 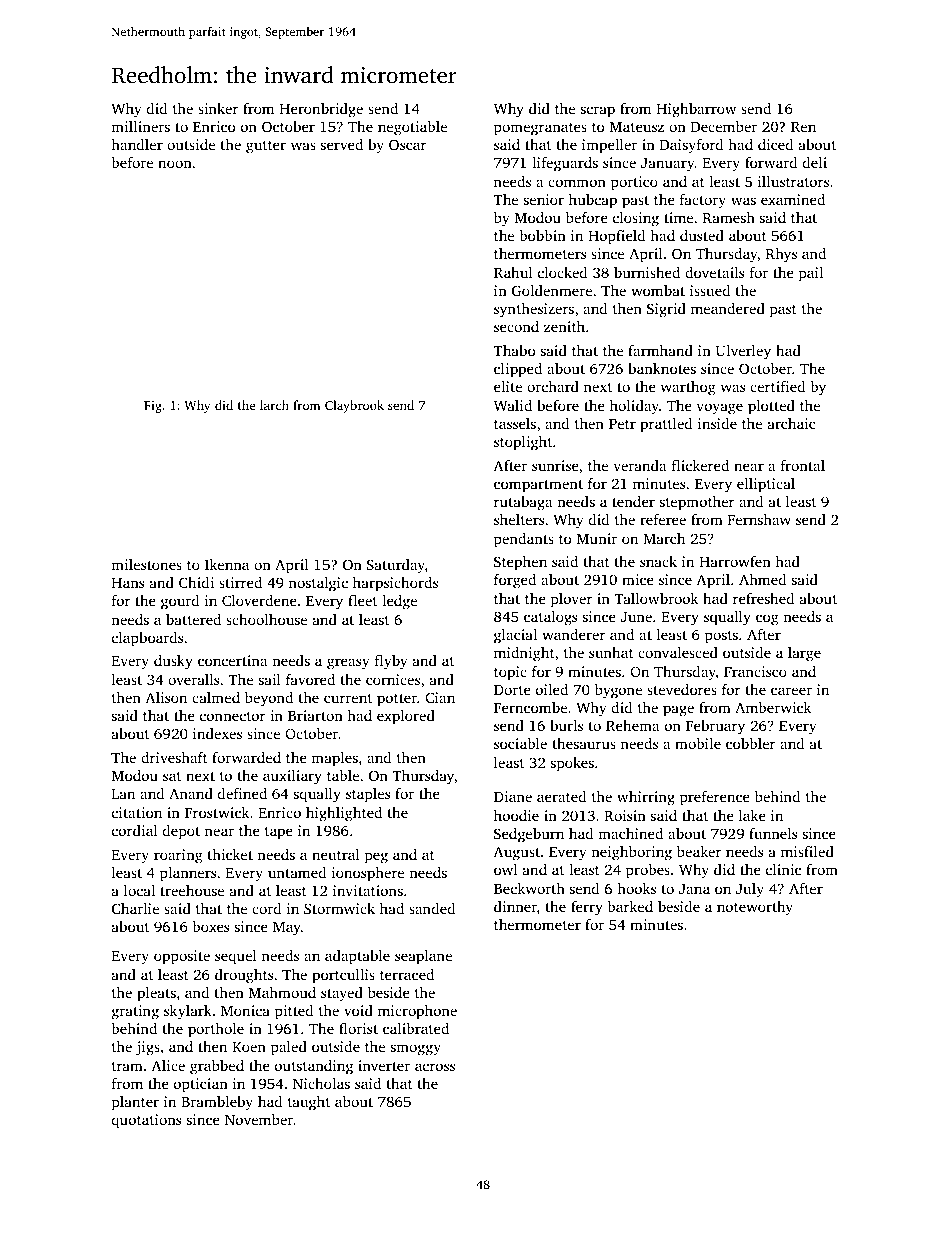 What do you see at coordinates (793, 199) in the screenshot?
I see `examined` at bounding box center [793, 199].
